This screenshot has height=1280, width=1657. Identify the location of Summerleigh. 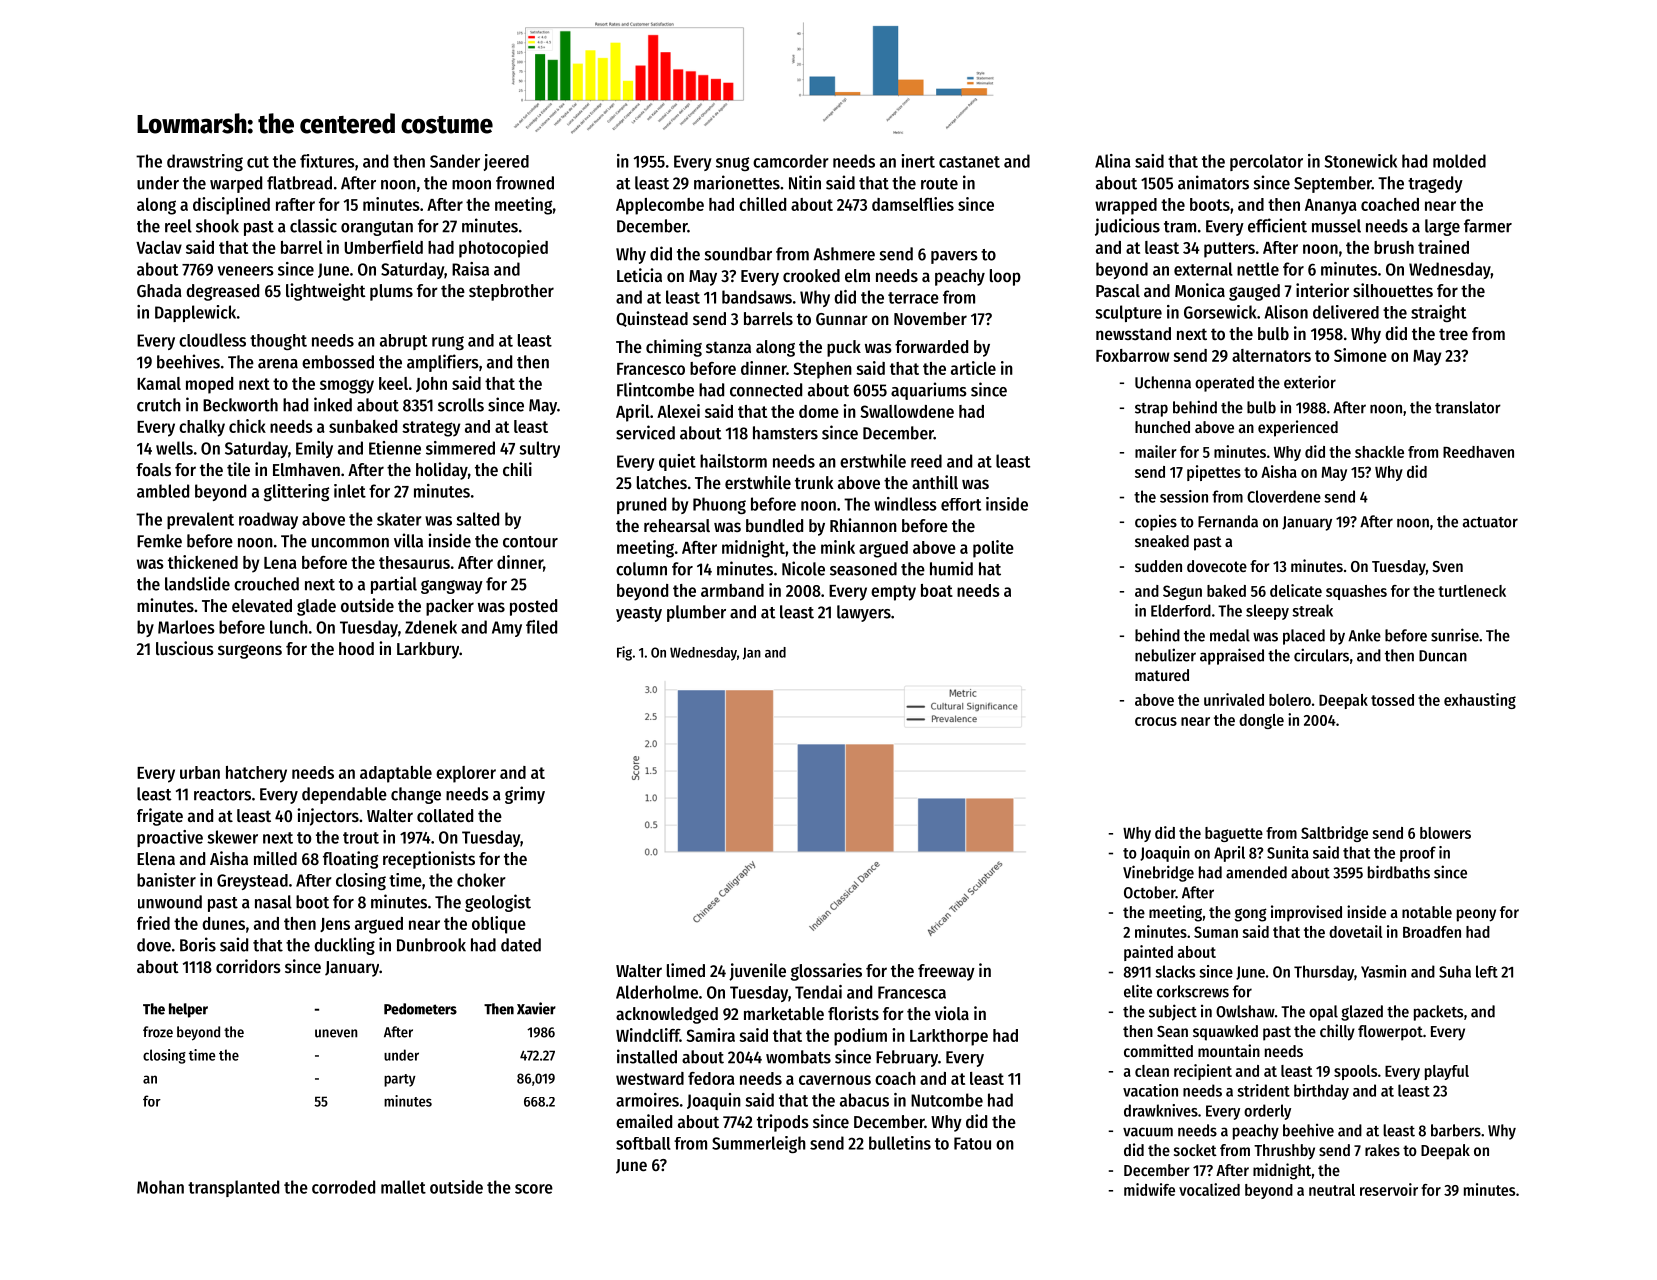
(759, 1144).
